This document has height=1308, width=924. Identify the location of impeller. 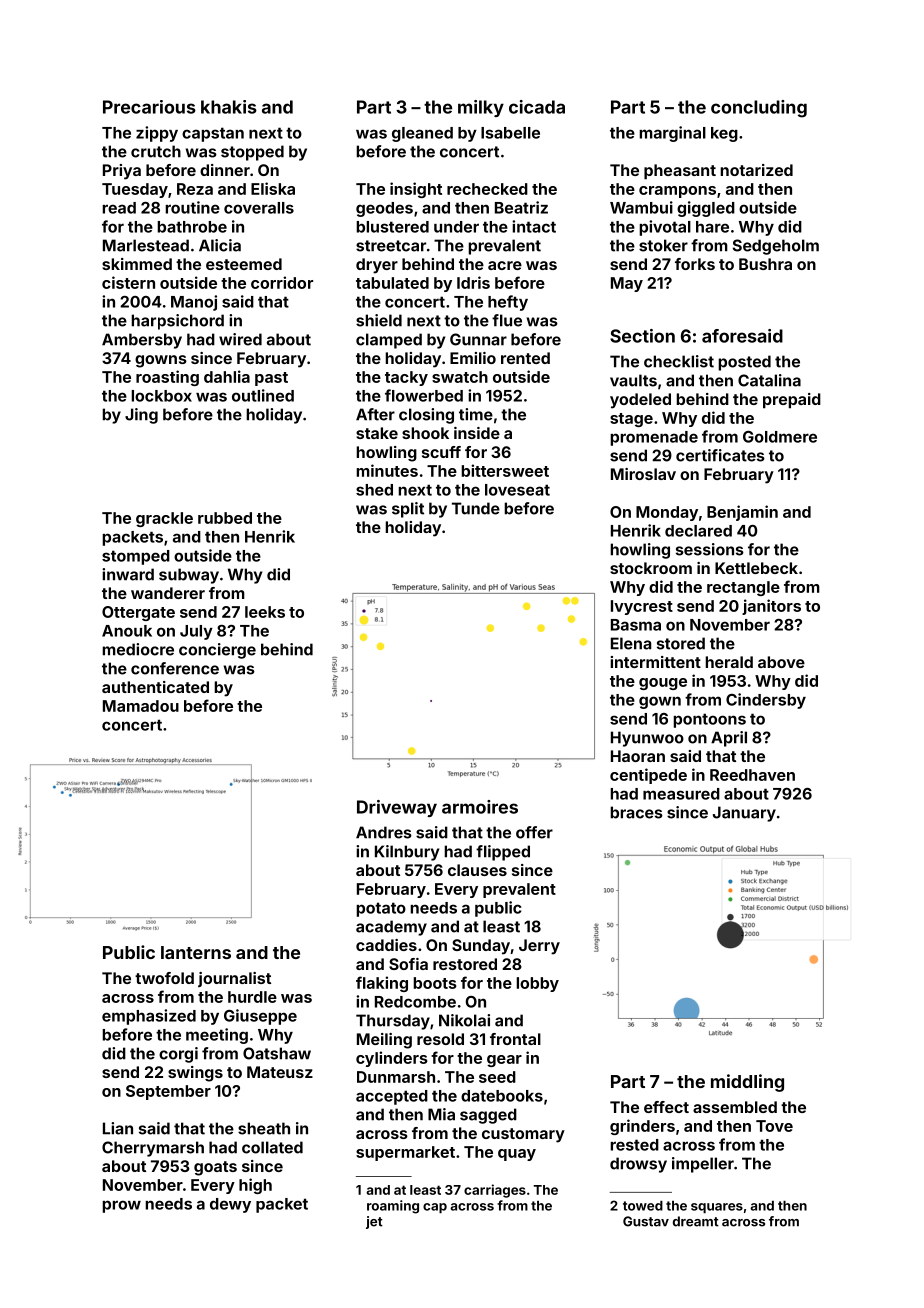
(703, 1165).
